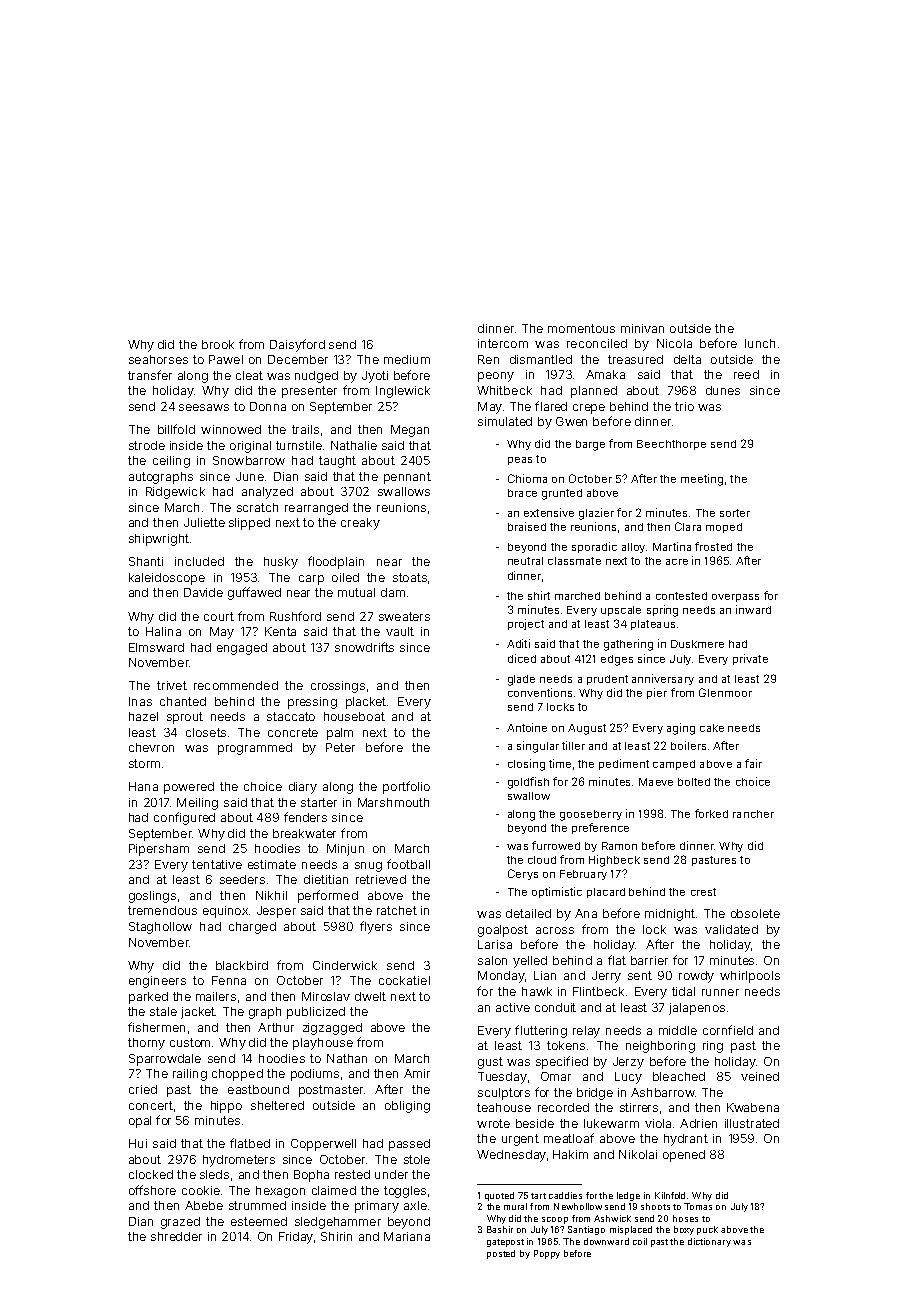  I want to click on pennant, so click(407, 478).
